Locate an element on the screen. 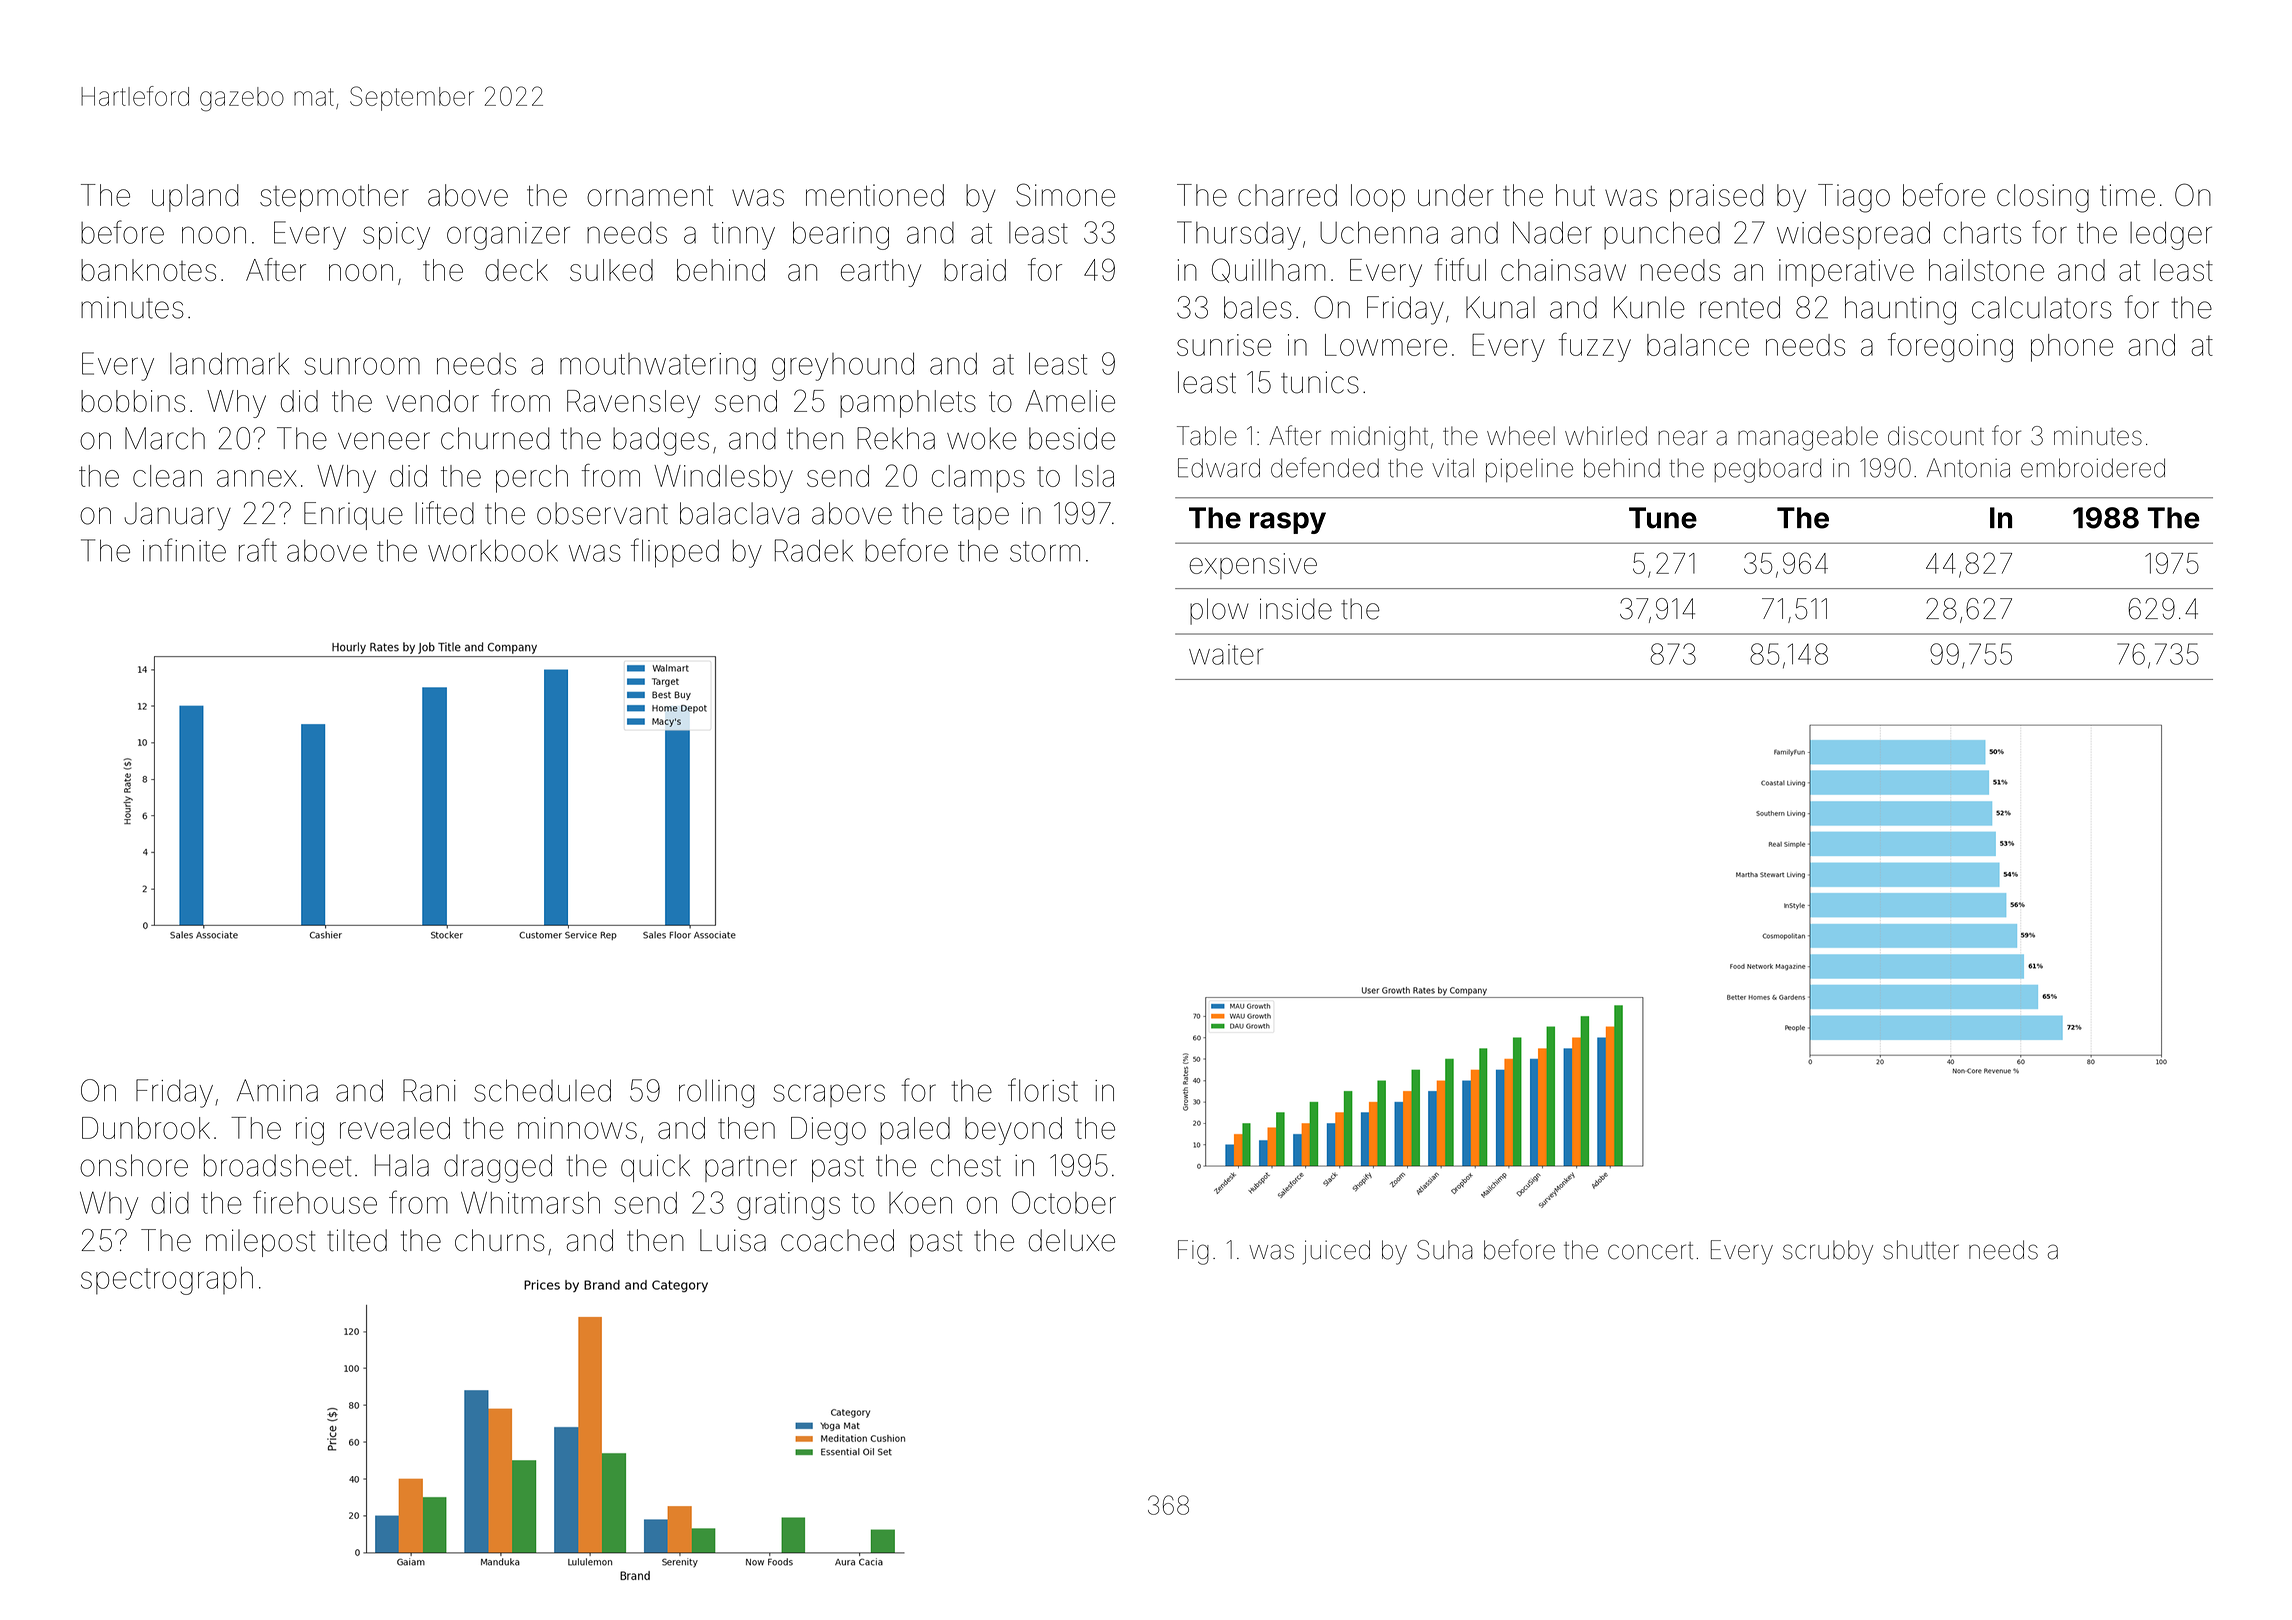 The height and width of the screenshot is (1620, 2292). earthy is located at coordinates (881, 273).
